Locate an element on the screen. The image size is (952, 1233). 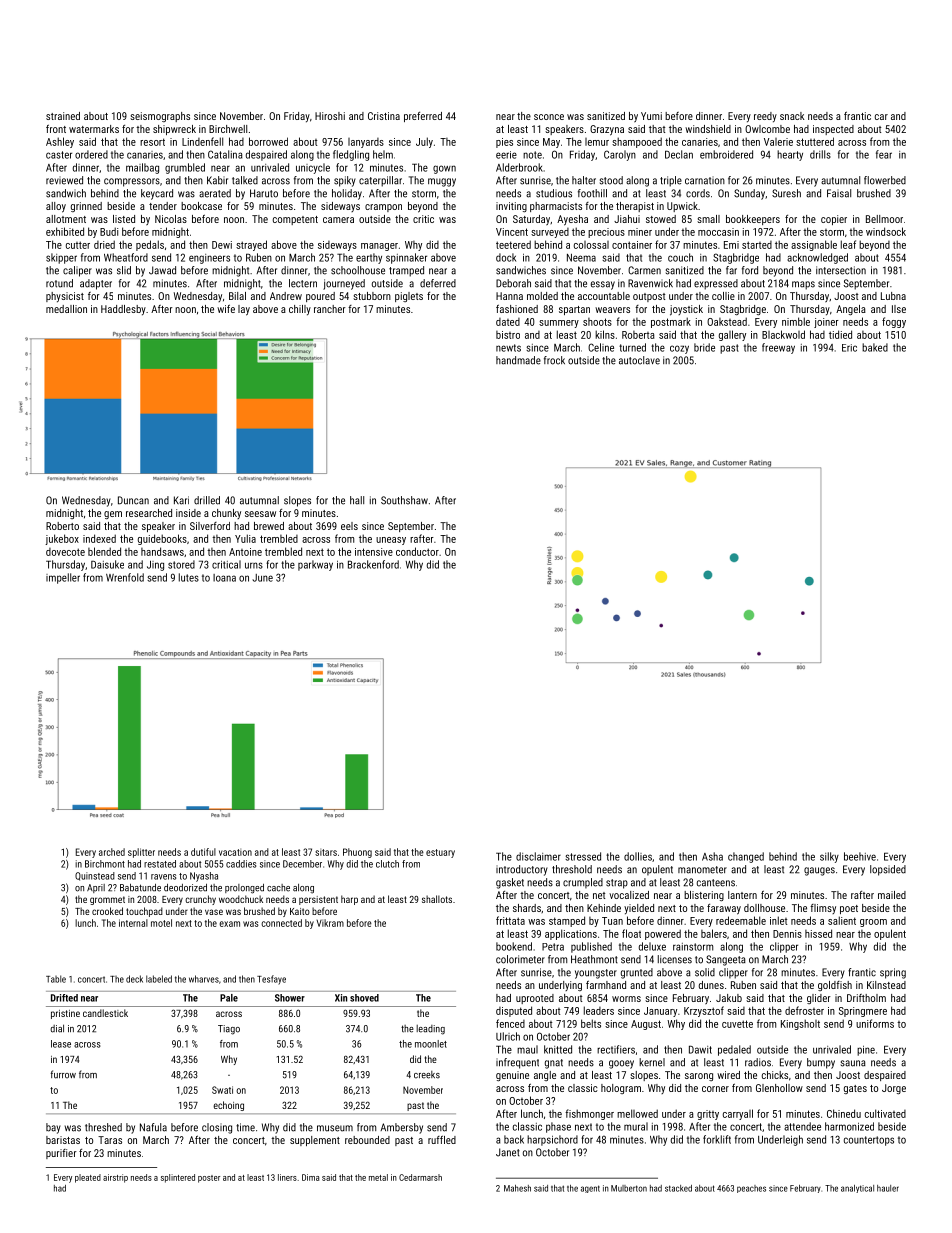
agent is located at coordinates (590, 1189).
